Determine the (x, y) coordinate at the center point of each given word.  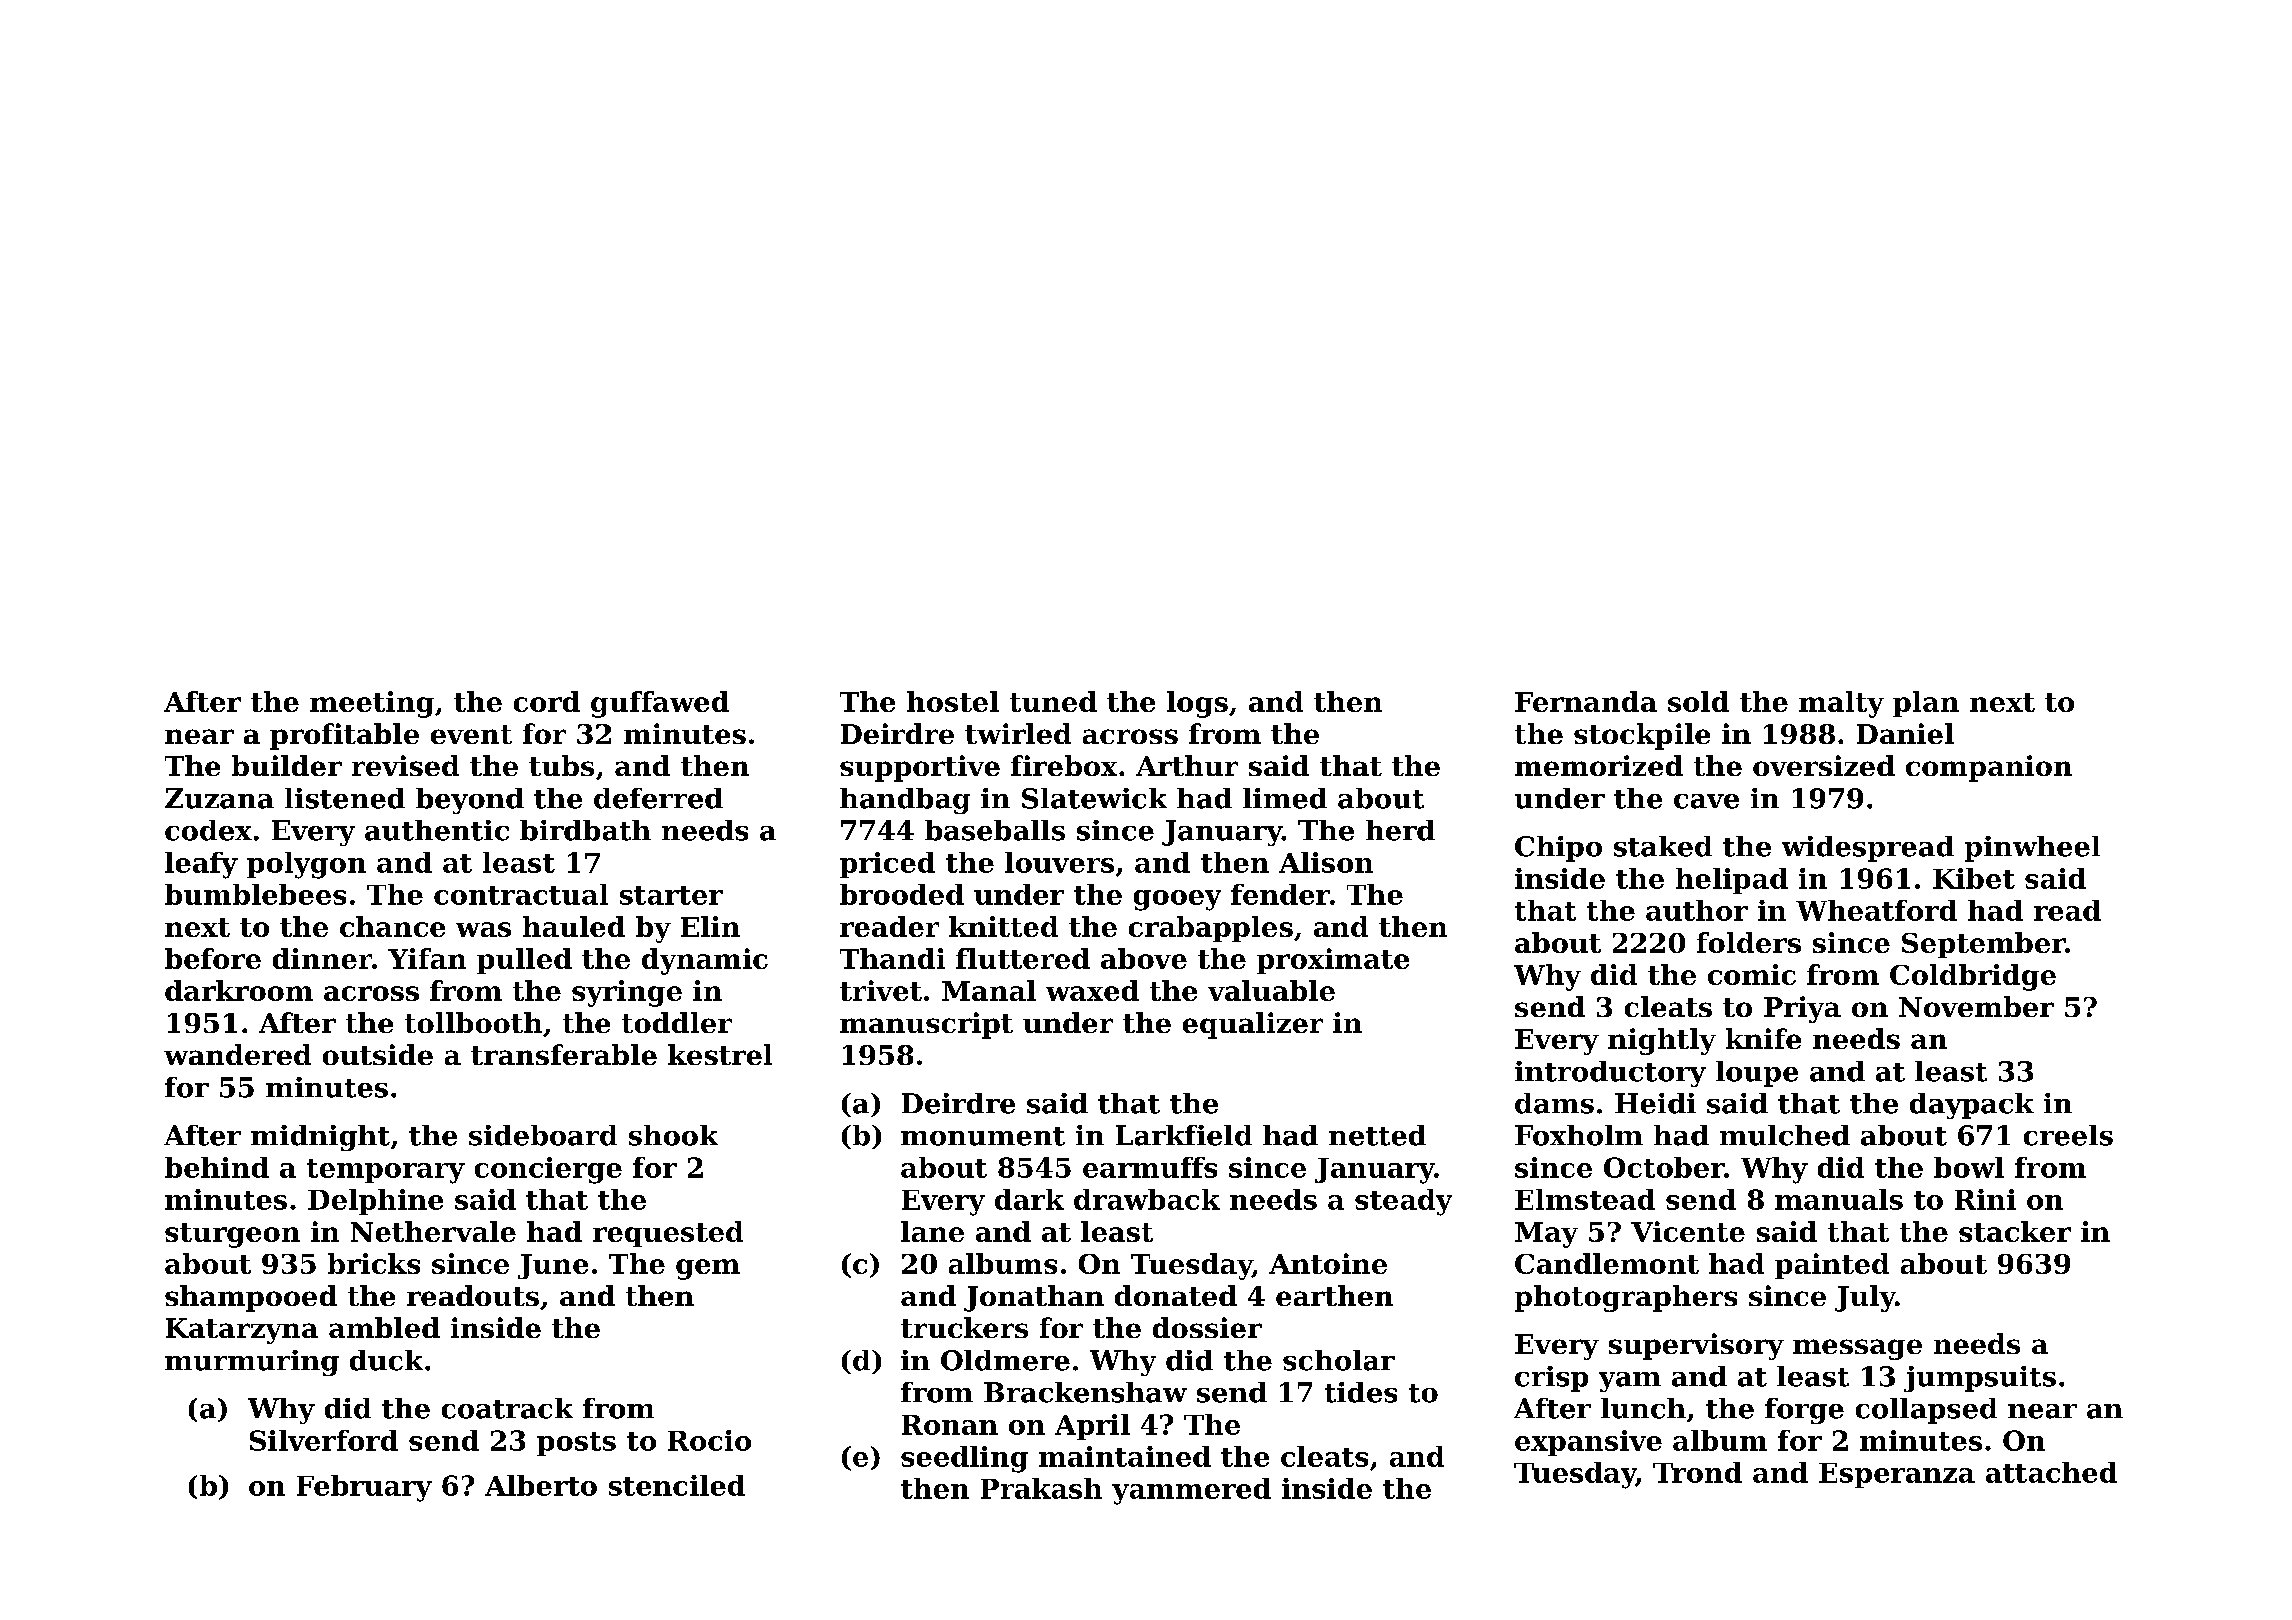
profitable (344, 736)
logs (1197, 704)
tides (1361, 1392)
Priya (1802, 1009)
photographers (1626, 1298)
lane (932, 1231)
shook (673, 1135)
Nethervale (433, 1231)
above (1144, 958)
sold (1698, 701)
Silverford (324, 1440)
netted (1377, 1135)
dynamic (705, 961)
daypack (1972, 1106)
